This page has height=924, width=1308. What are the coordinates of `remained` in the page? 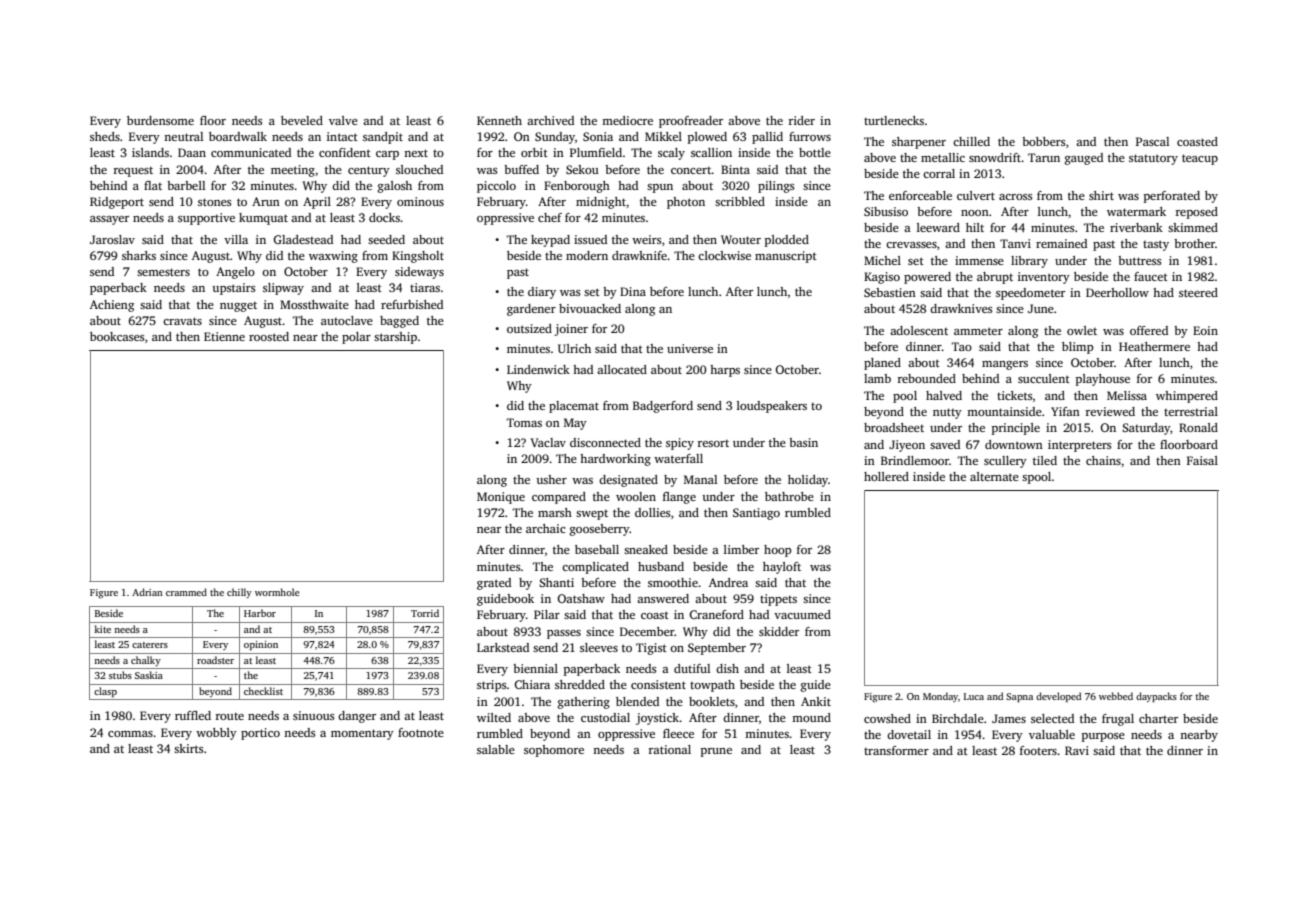 It's located at (1061, 243).
